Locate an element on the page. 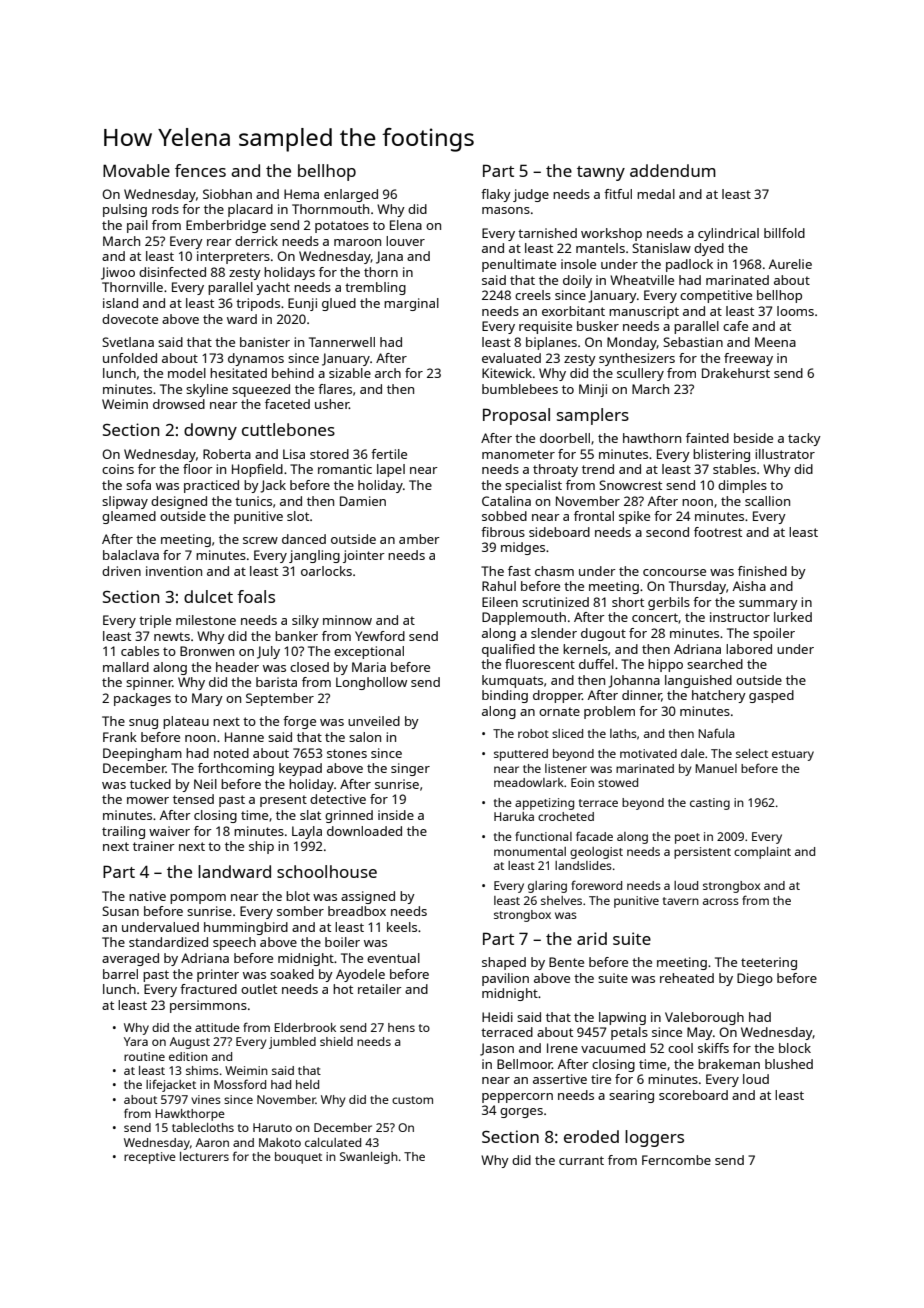 Image resolution: width=924 pixels, height=1308 pixels. shelves is located at coordinates (561, 900).
